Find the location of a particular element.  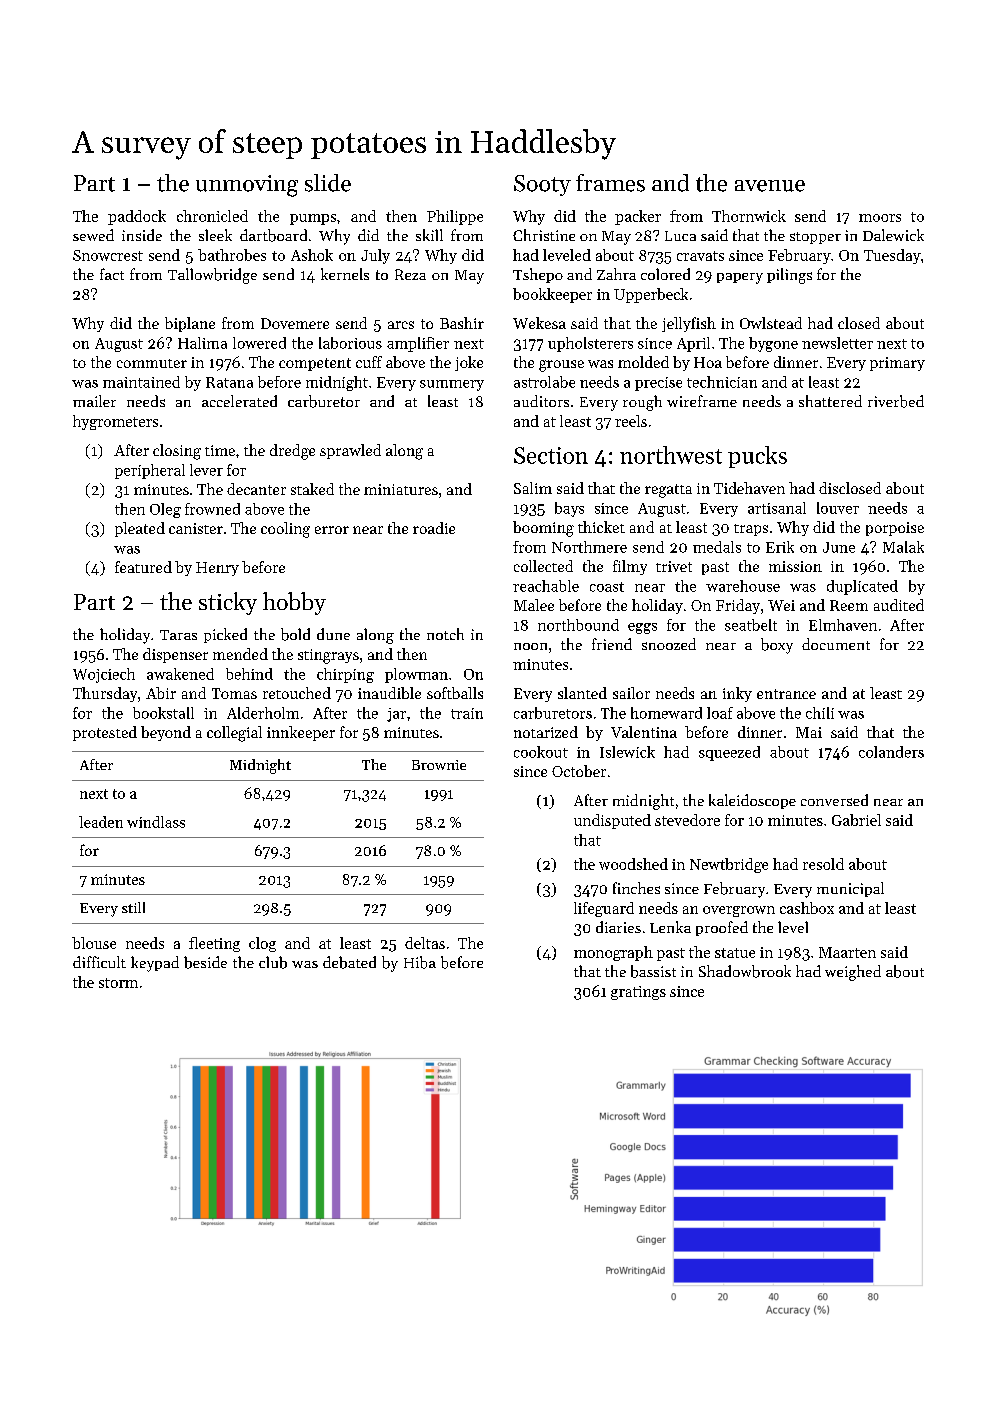

clog is located at coordinates (262, 944).
